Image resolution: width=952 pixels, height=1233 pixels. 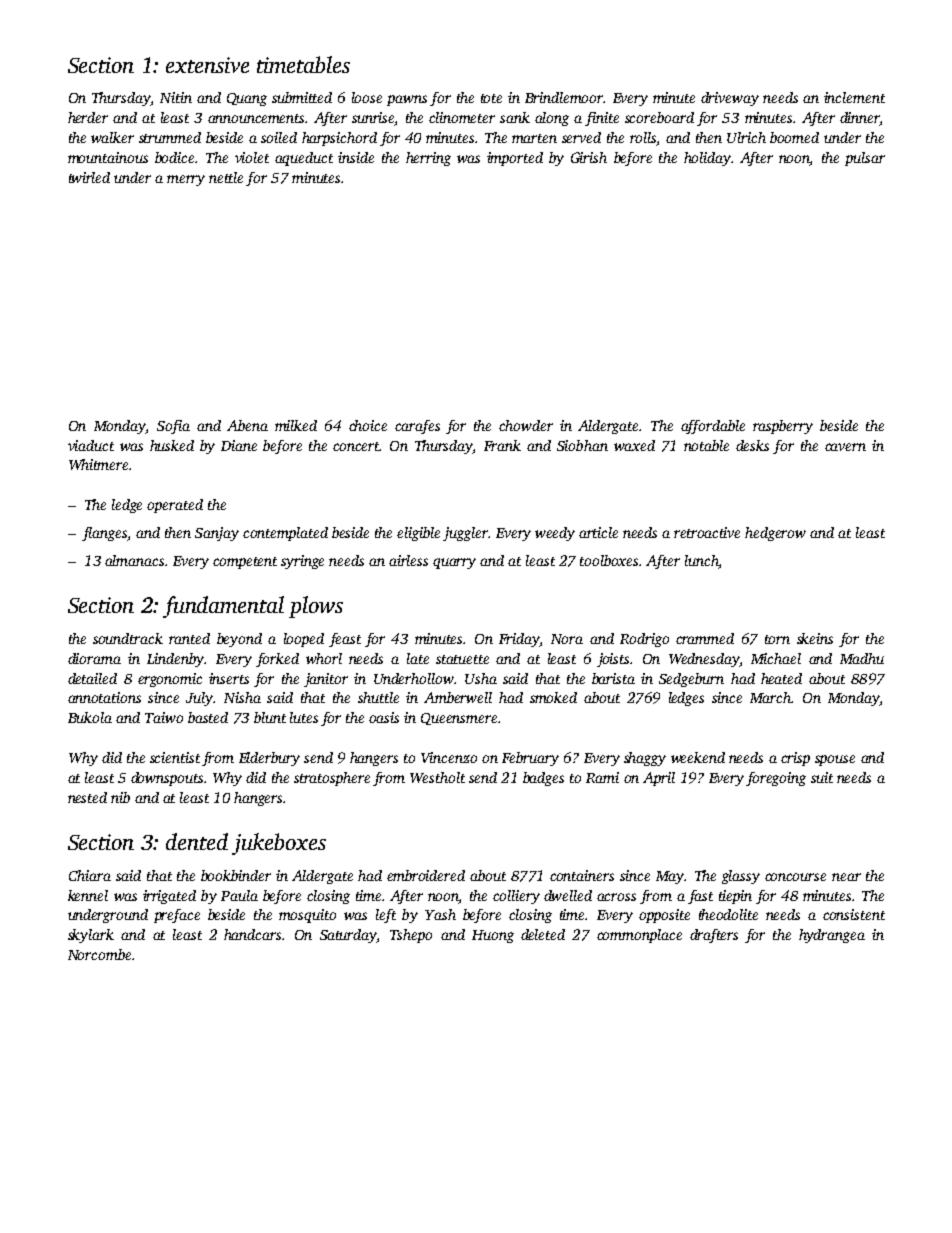 What do you see at coordinates (502, 445) in the page?
I see `Frank` at bounding box center [502, 445].
